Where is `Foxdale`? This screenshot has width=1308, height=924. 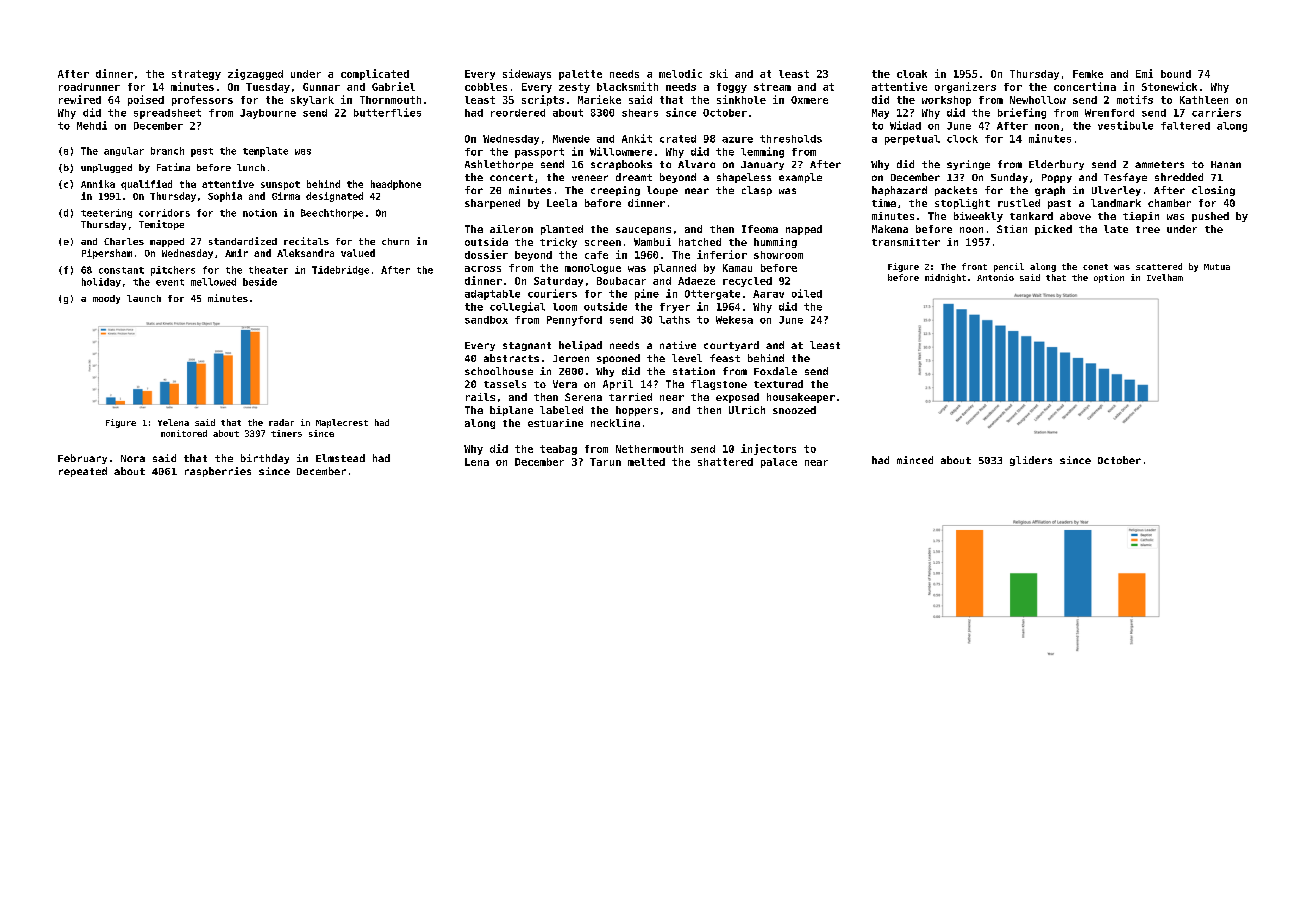
Foxdale is located at coordinates (775, 371).
